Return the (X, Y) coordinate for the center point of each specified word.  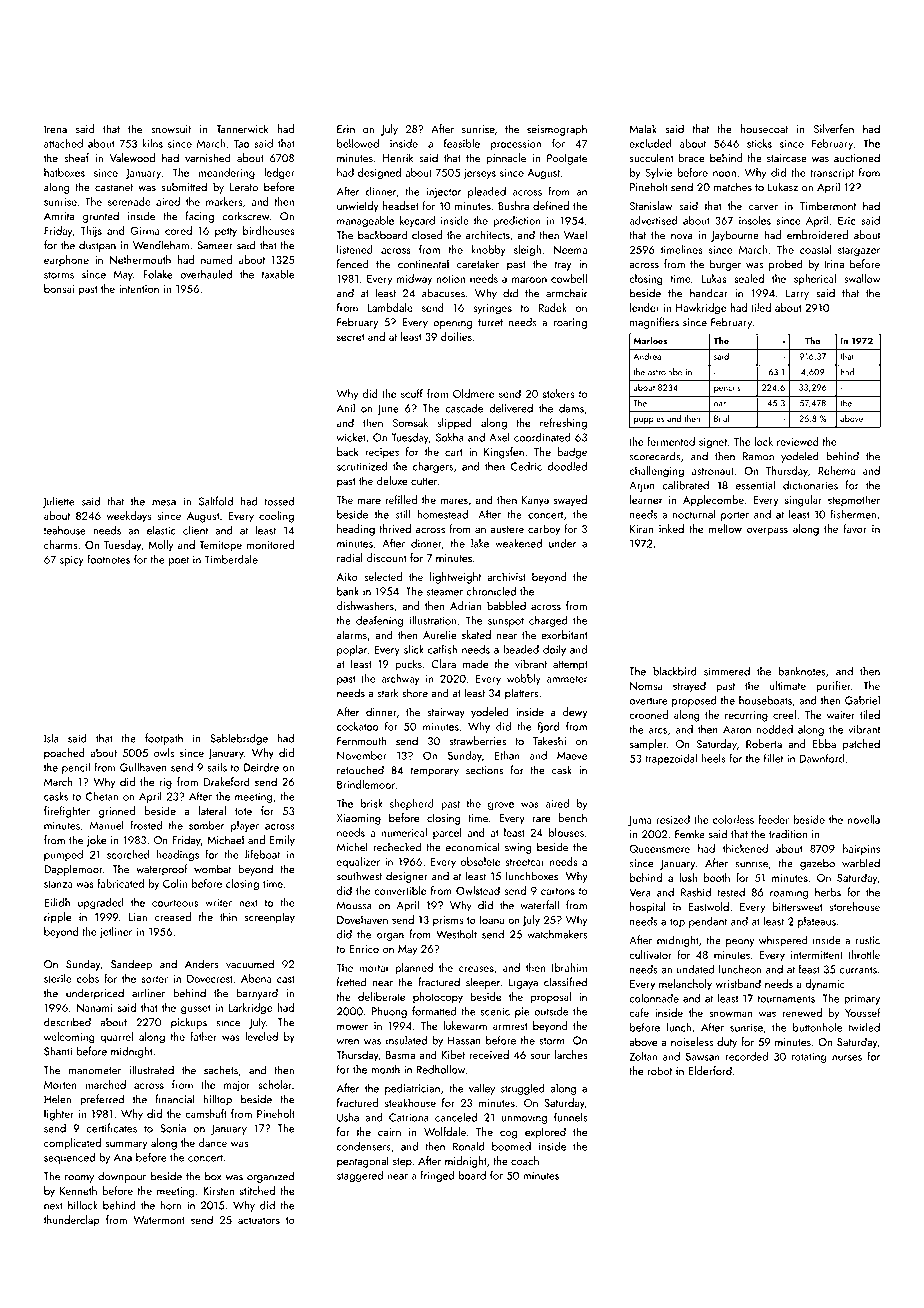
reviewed (798, 441)
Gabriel (862, 700)
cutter (424, 481)
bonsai (59, 288)
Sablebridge (239, 739)
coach (525, 1160)
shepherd (412, 804)
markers (224, 201)
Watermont (159, 1220)
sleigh (527, 251)
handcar (709, 293)
